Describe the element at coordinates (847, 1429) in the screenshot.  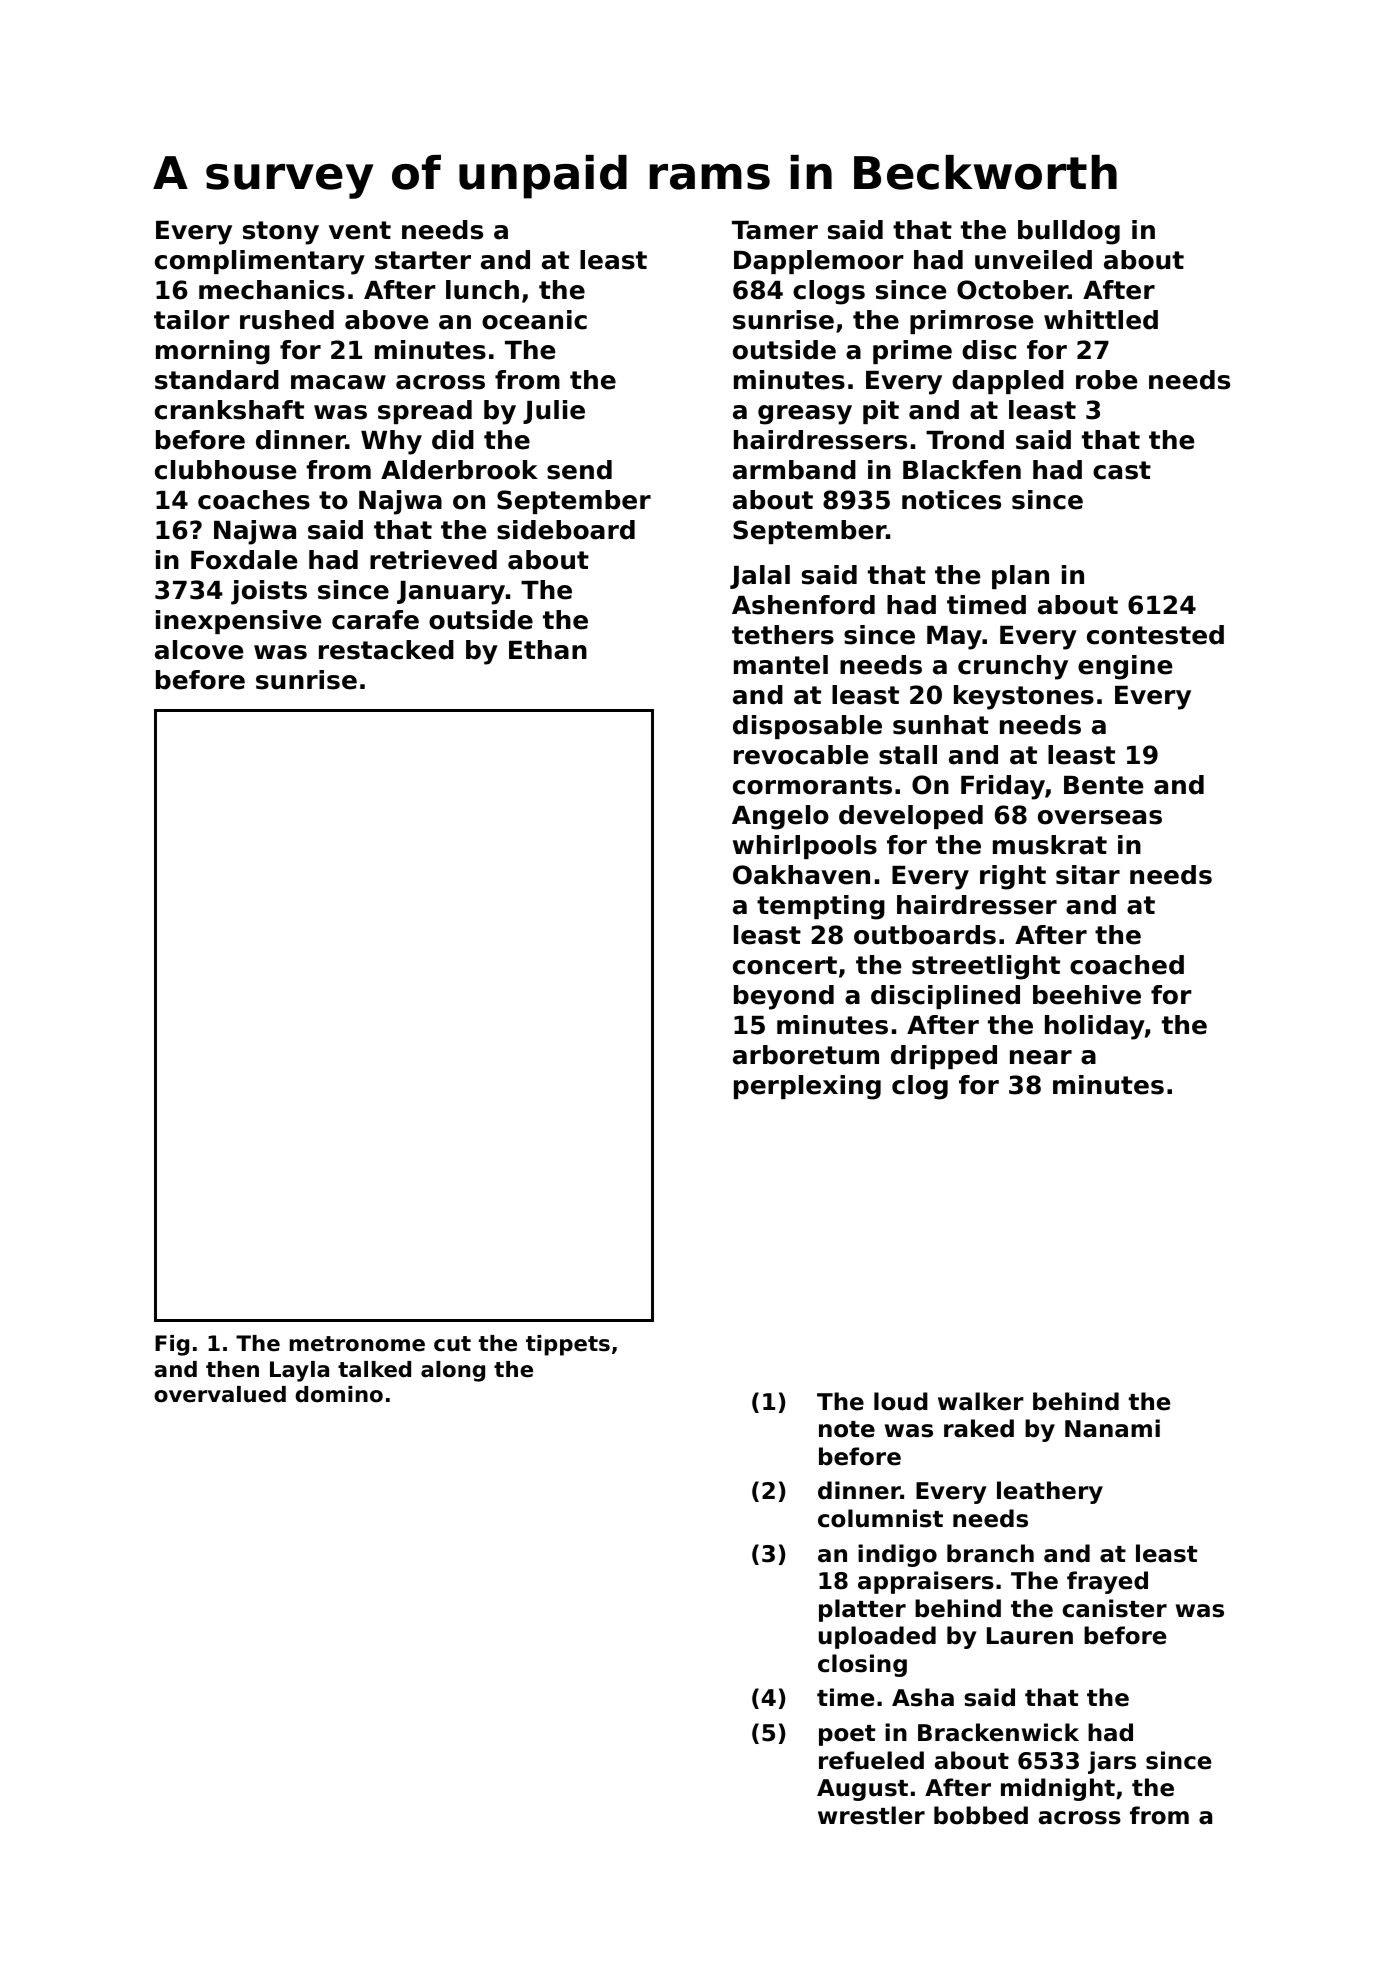
I see `note` at that location.
